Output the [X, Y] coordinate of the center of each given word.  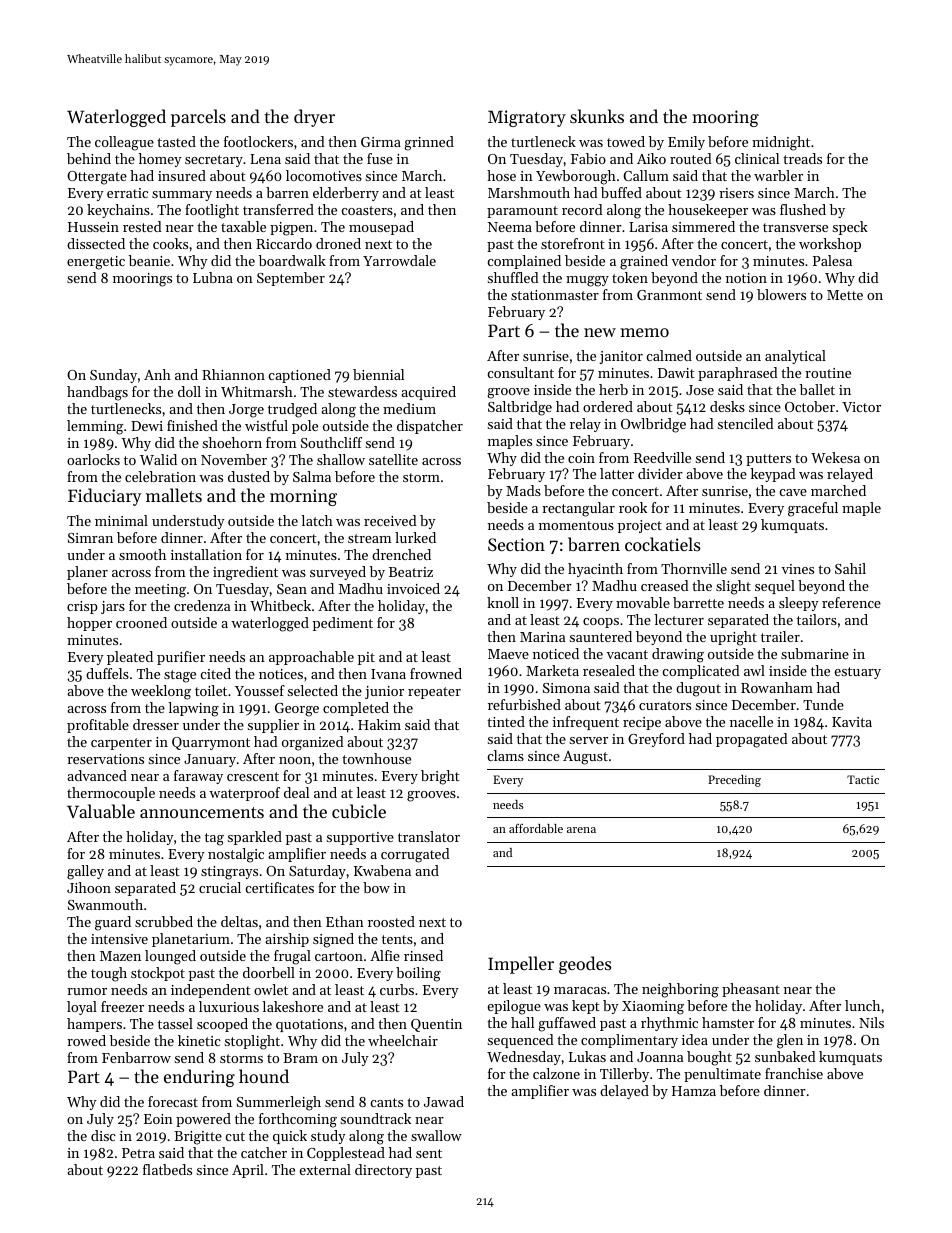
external [325, 1169]
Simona [566, 688]
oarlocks [93, 459]
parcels [198, 118]
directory [383, 1171]
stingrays [229, 873]
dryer [314, 118]
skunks [597, 116]
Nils [871, 1022]
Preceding [734, 781]
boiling [418, 974]
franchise [794, 1073]
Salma [312, 476]
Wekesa [835, 457]
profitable [98, 726]
